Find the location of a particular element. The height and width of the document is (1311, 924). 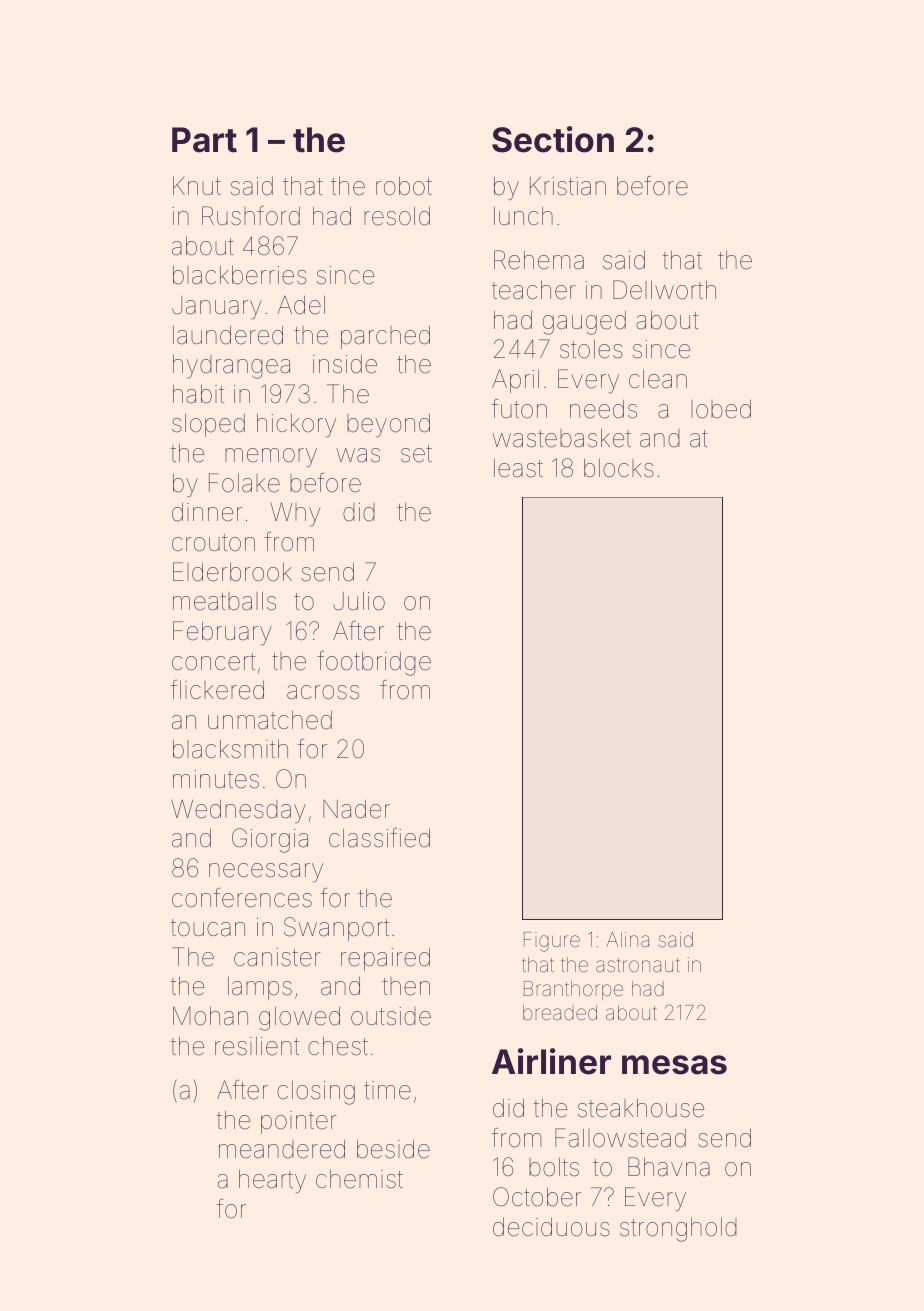

closing is located at coordinates (316, 1093).
